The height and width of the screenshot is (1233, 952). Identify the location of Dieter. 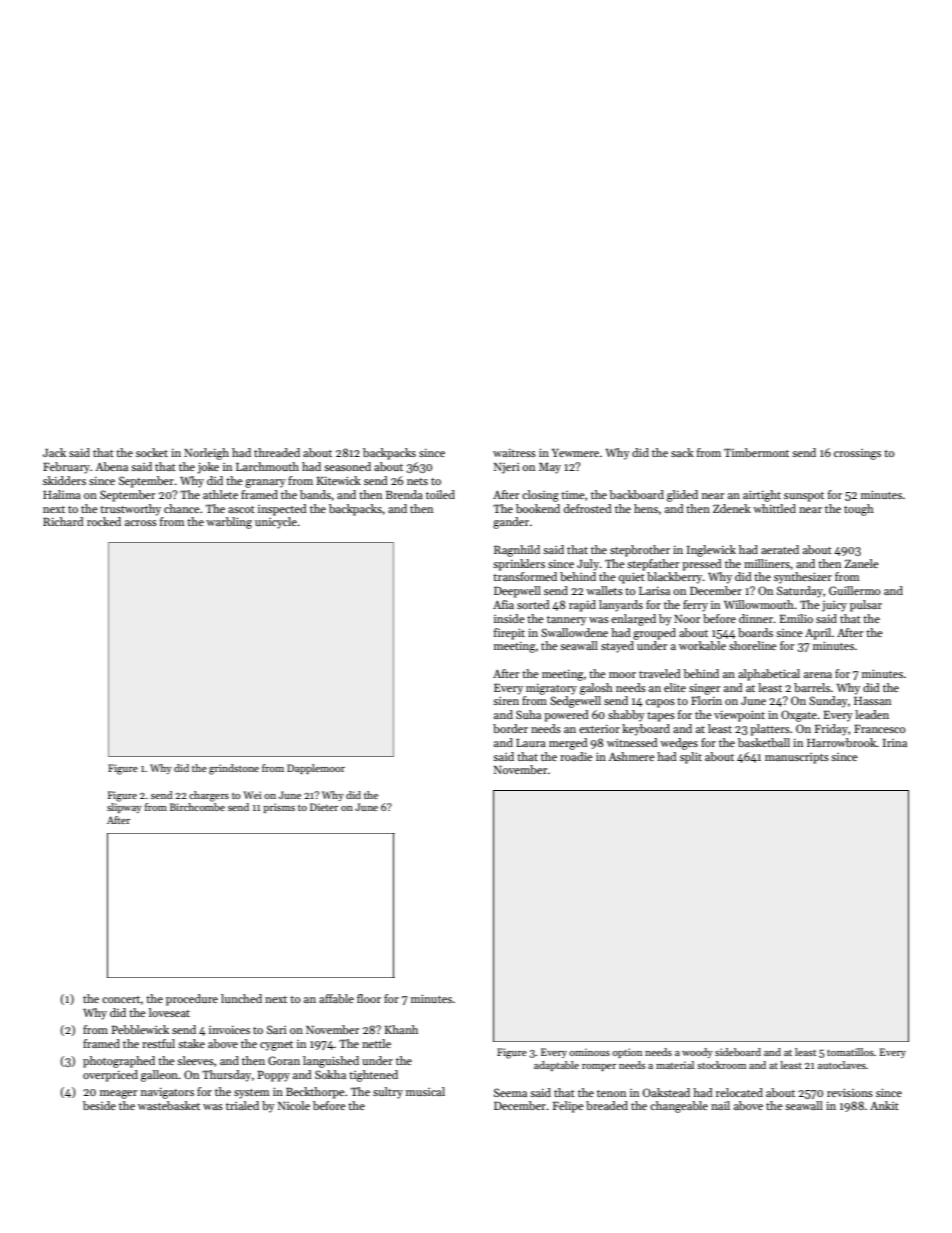
(324, 807).
